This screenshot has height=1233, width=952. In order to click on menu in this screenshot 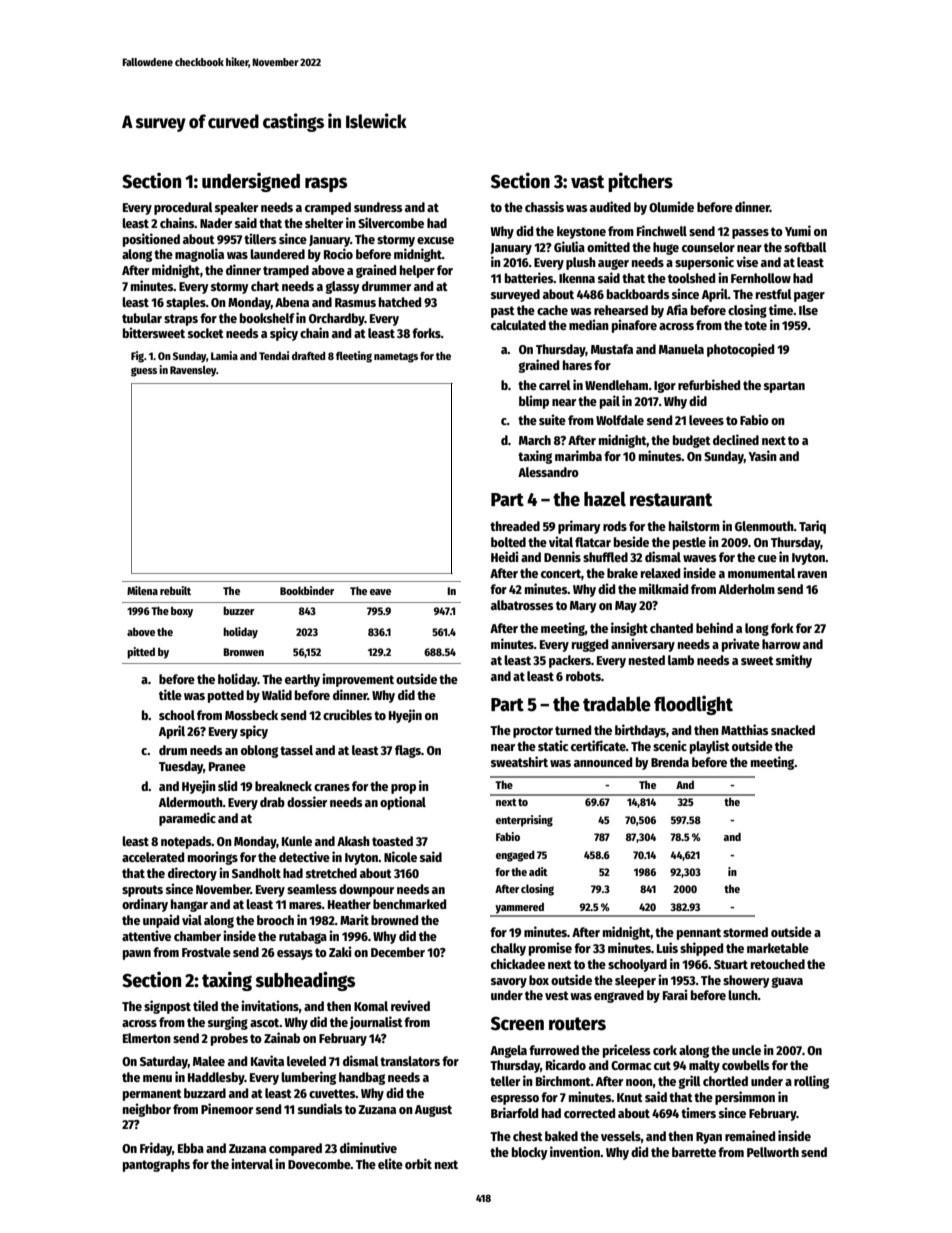, I will do `click(157, 1078)`.
